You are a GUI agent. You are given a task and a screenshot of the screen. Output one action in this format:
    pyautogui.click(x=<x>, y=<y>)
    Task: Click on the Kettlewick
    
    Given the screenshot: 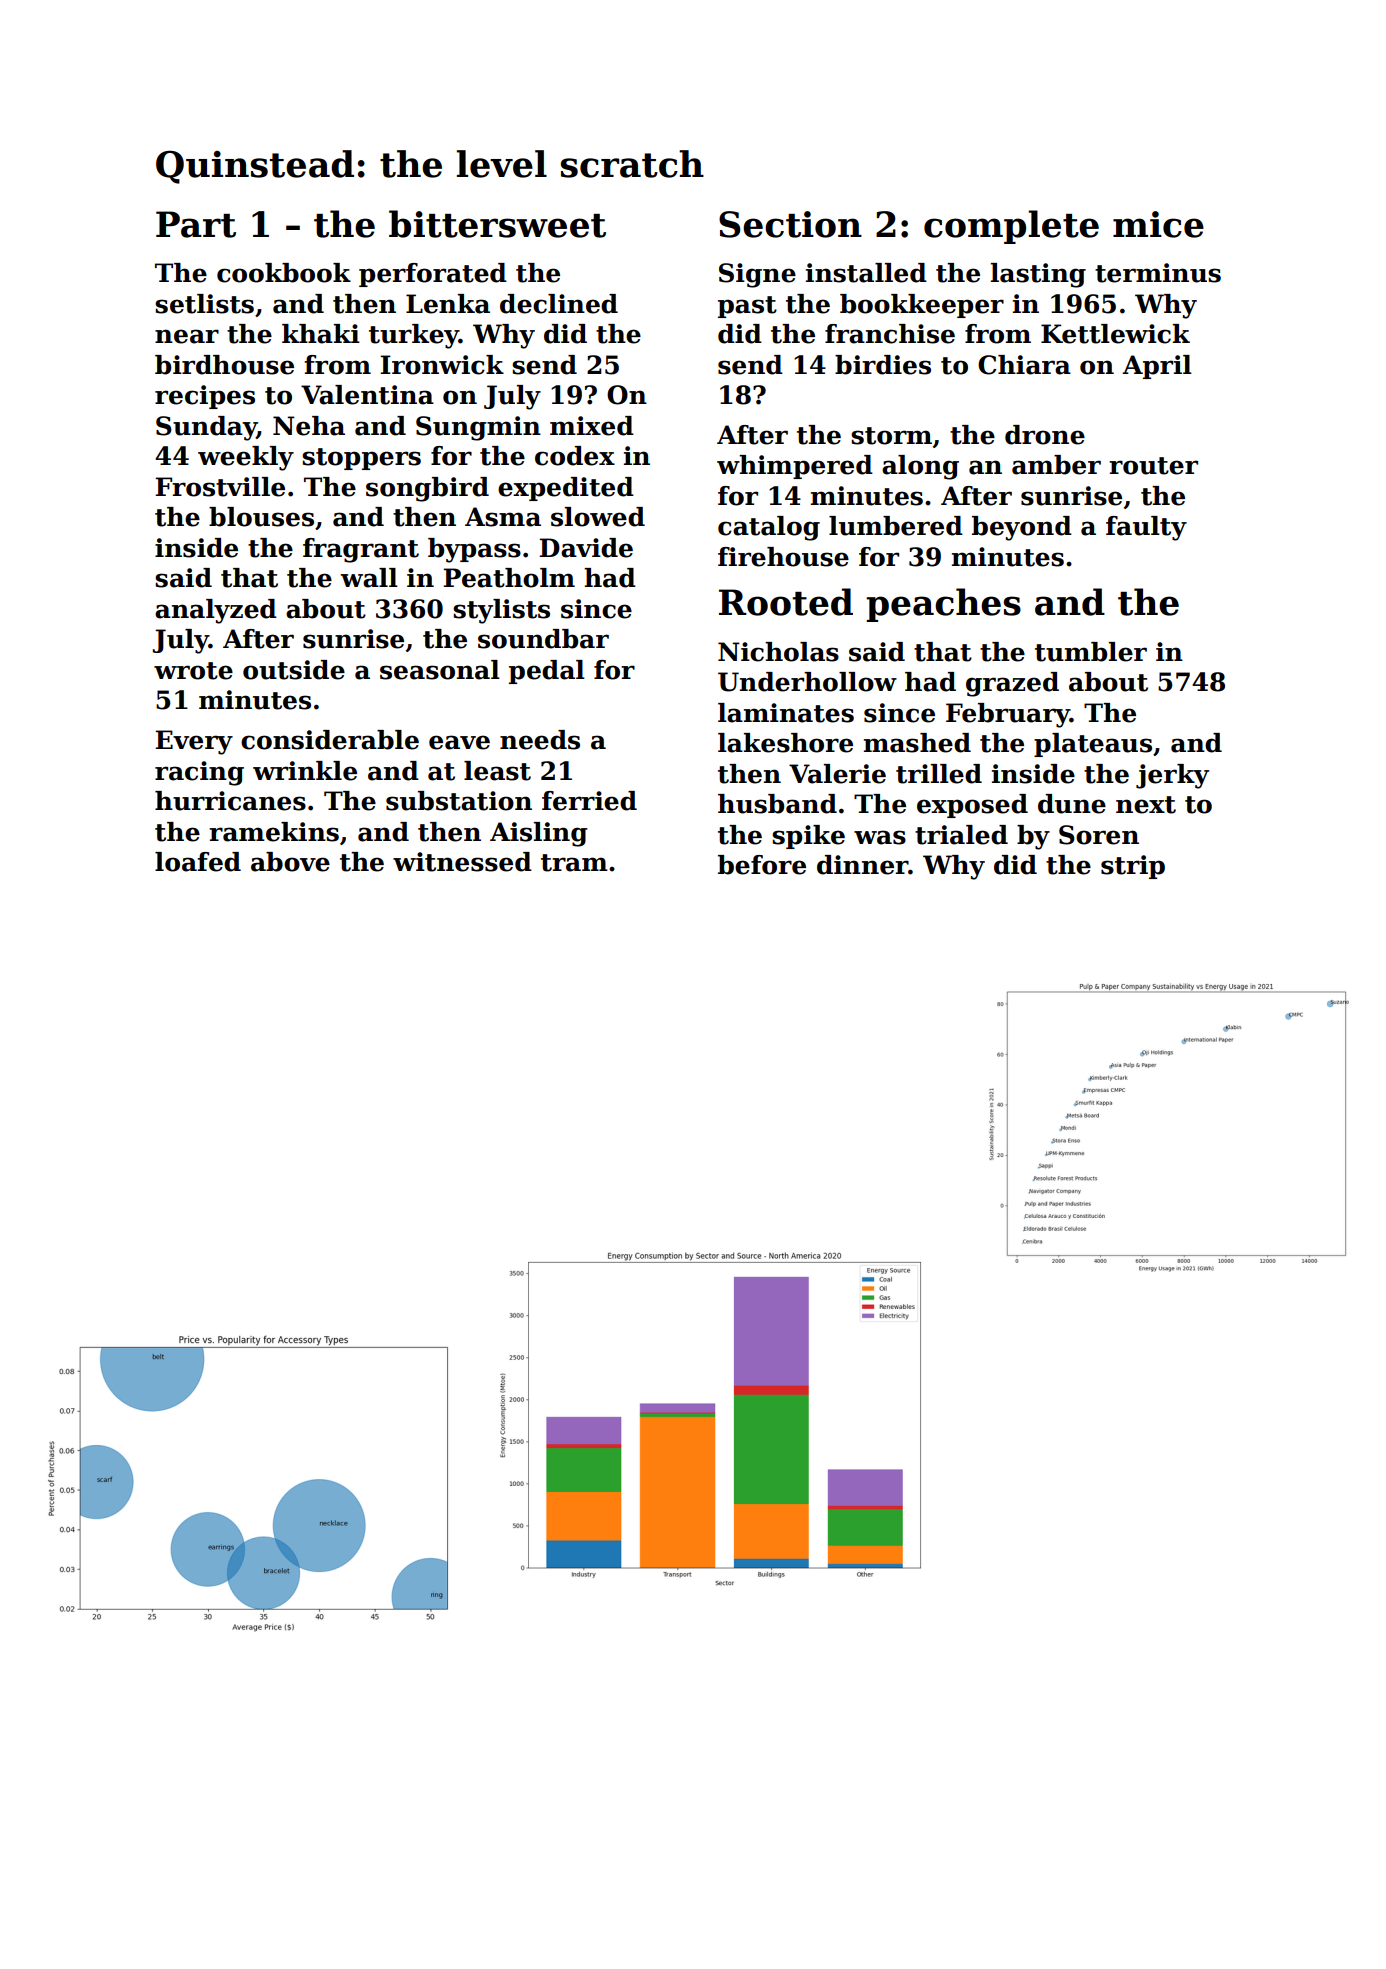 What is the action you would take?
    pyautogui.click(x=1115, y=334)
